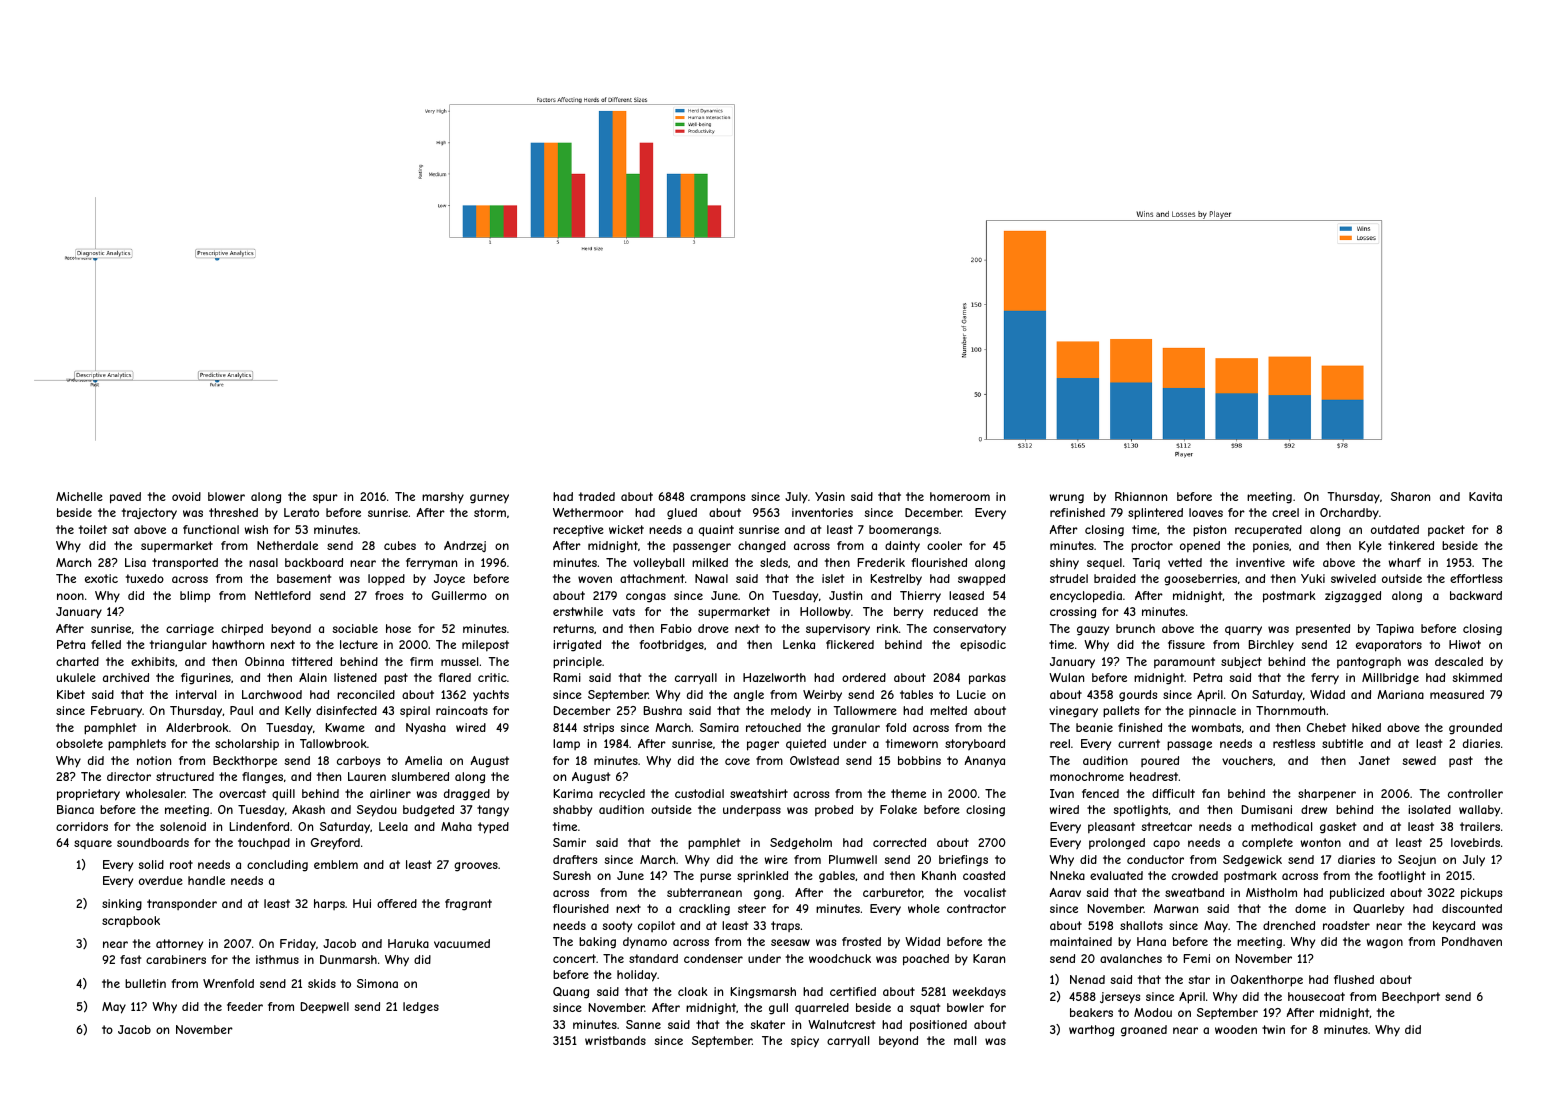 This screenshot has width=1559, height=1102. I want to click on feeder, so click(245, 1006).
